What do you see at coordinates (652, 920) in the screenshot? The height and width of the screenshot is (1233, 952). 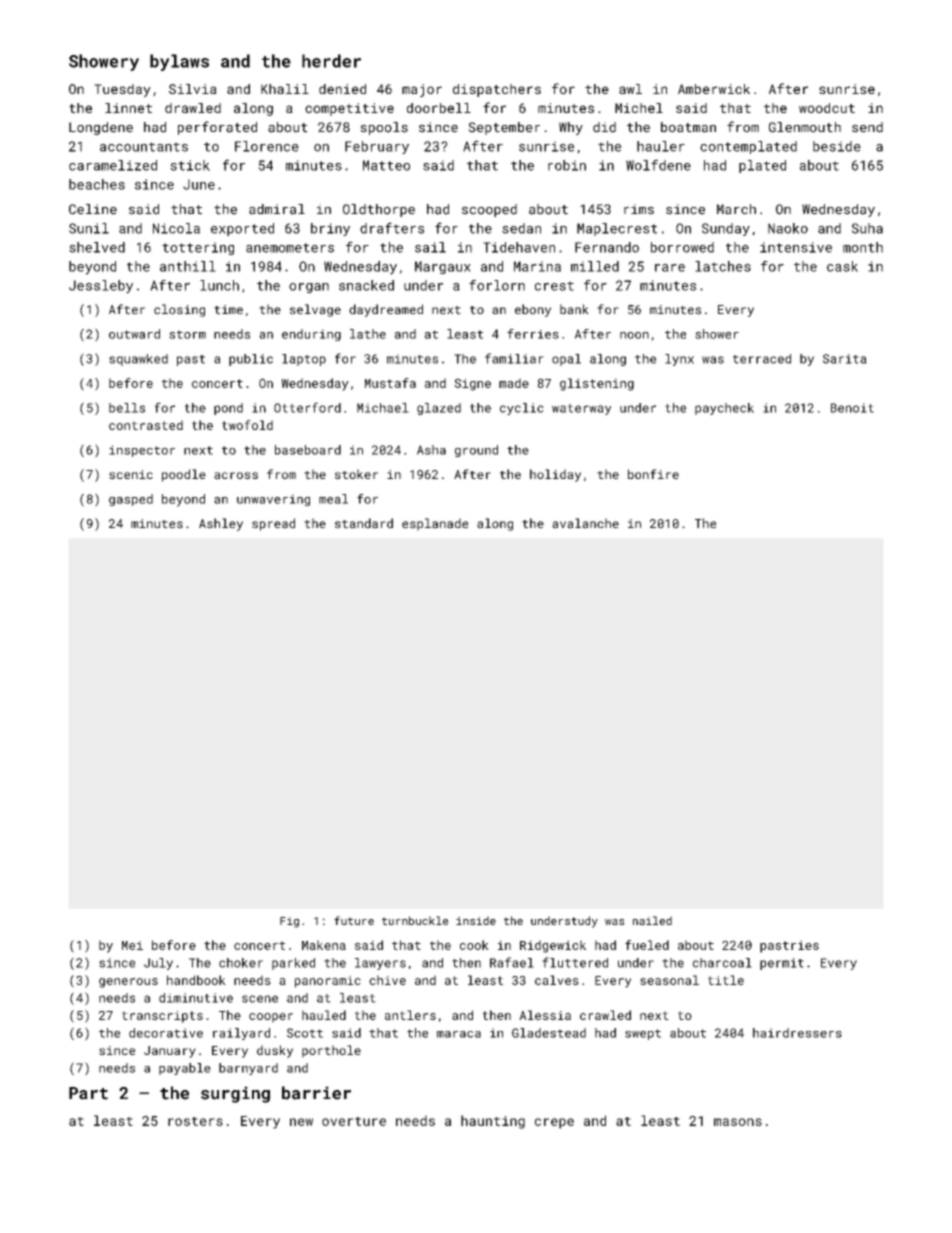 I see `nailed` at bounding box center [652, 920].
